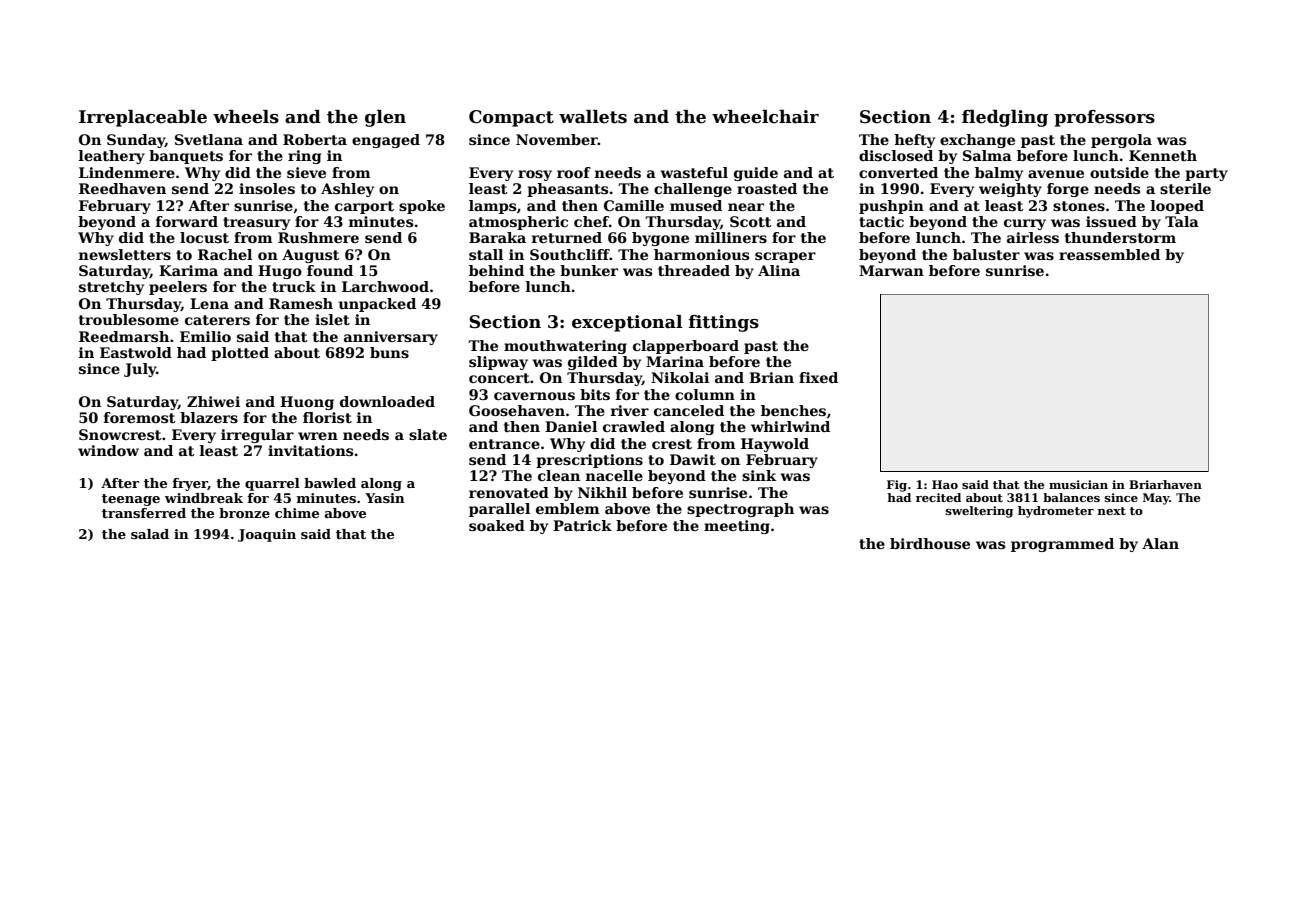 The height and width of the image is (924, 1308). I want to click on programmed, so click(1062, 545).
